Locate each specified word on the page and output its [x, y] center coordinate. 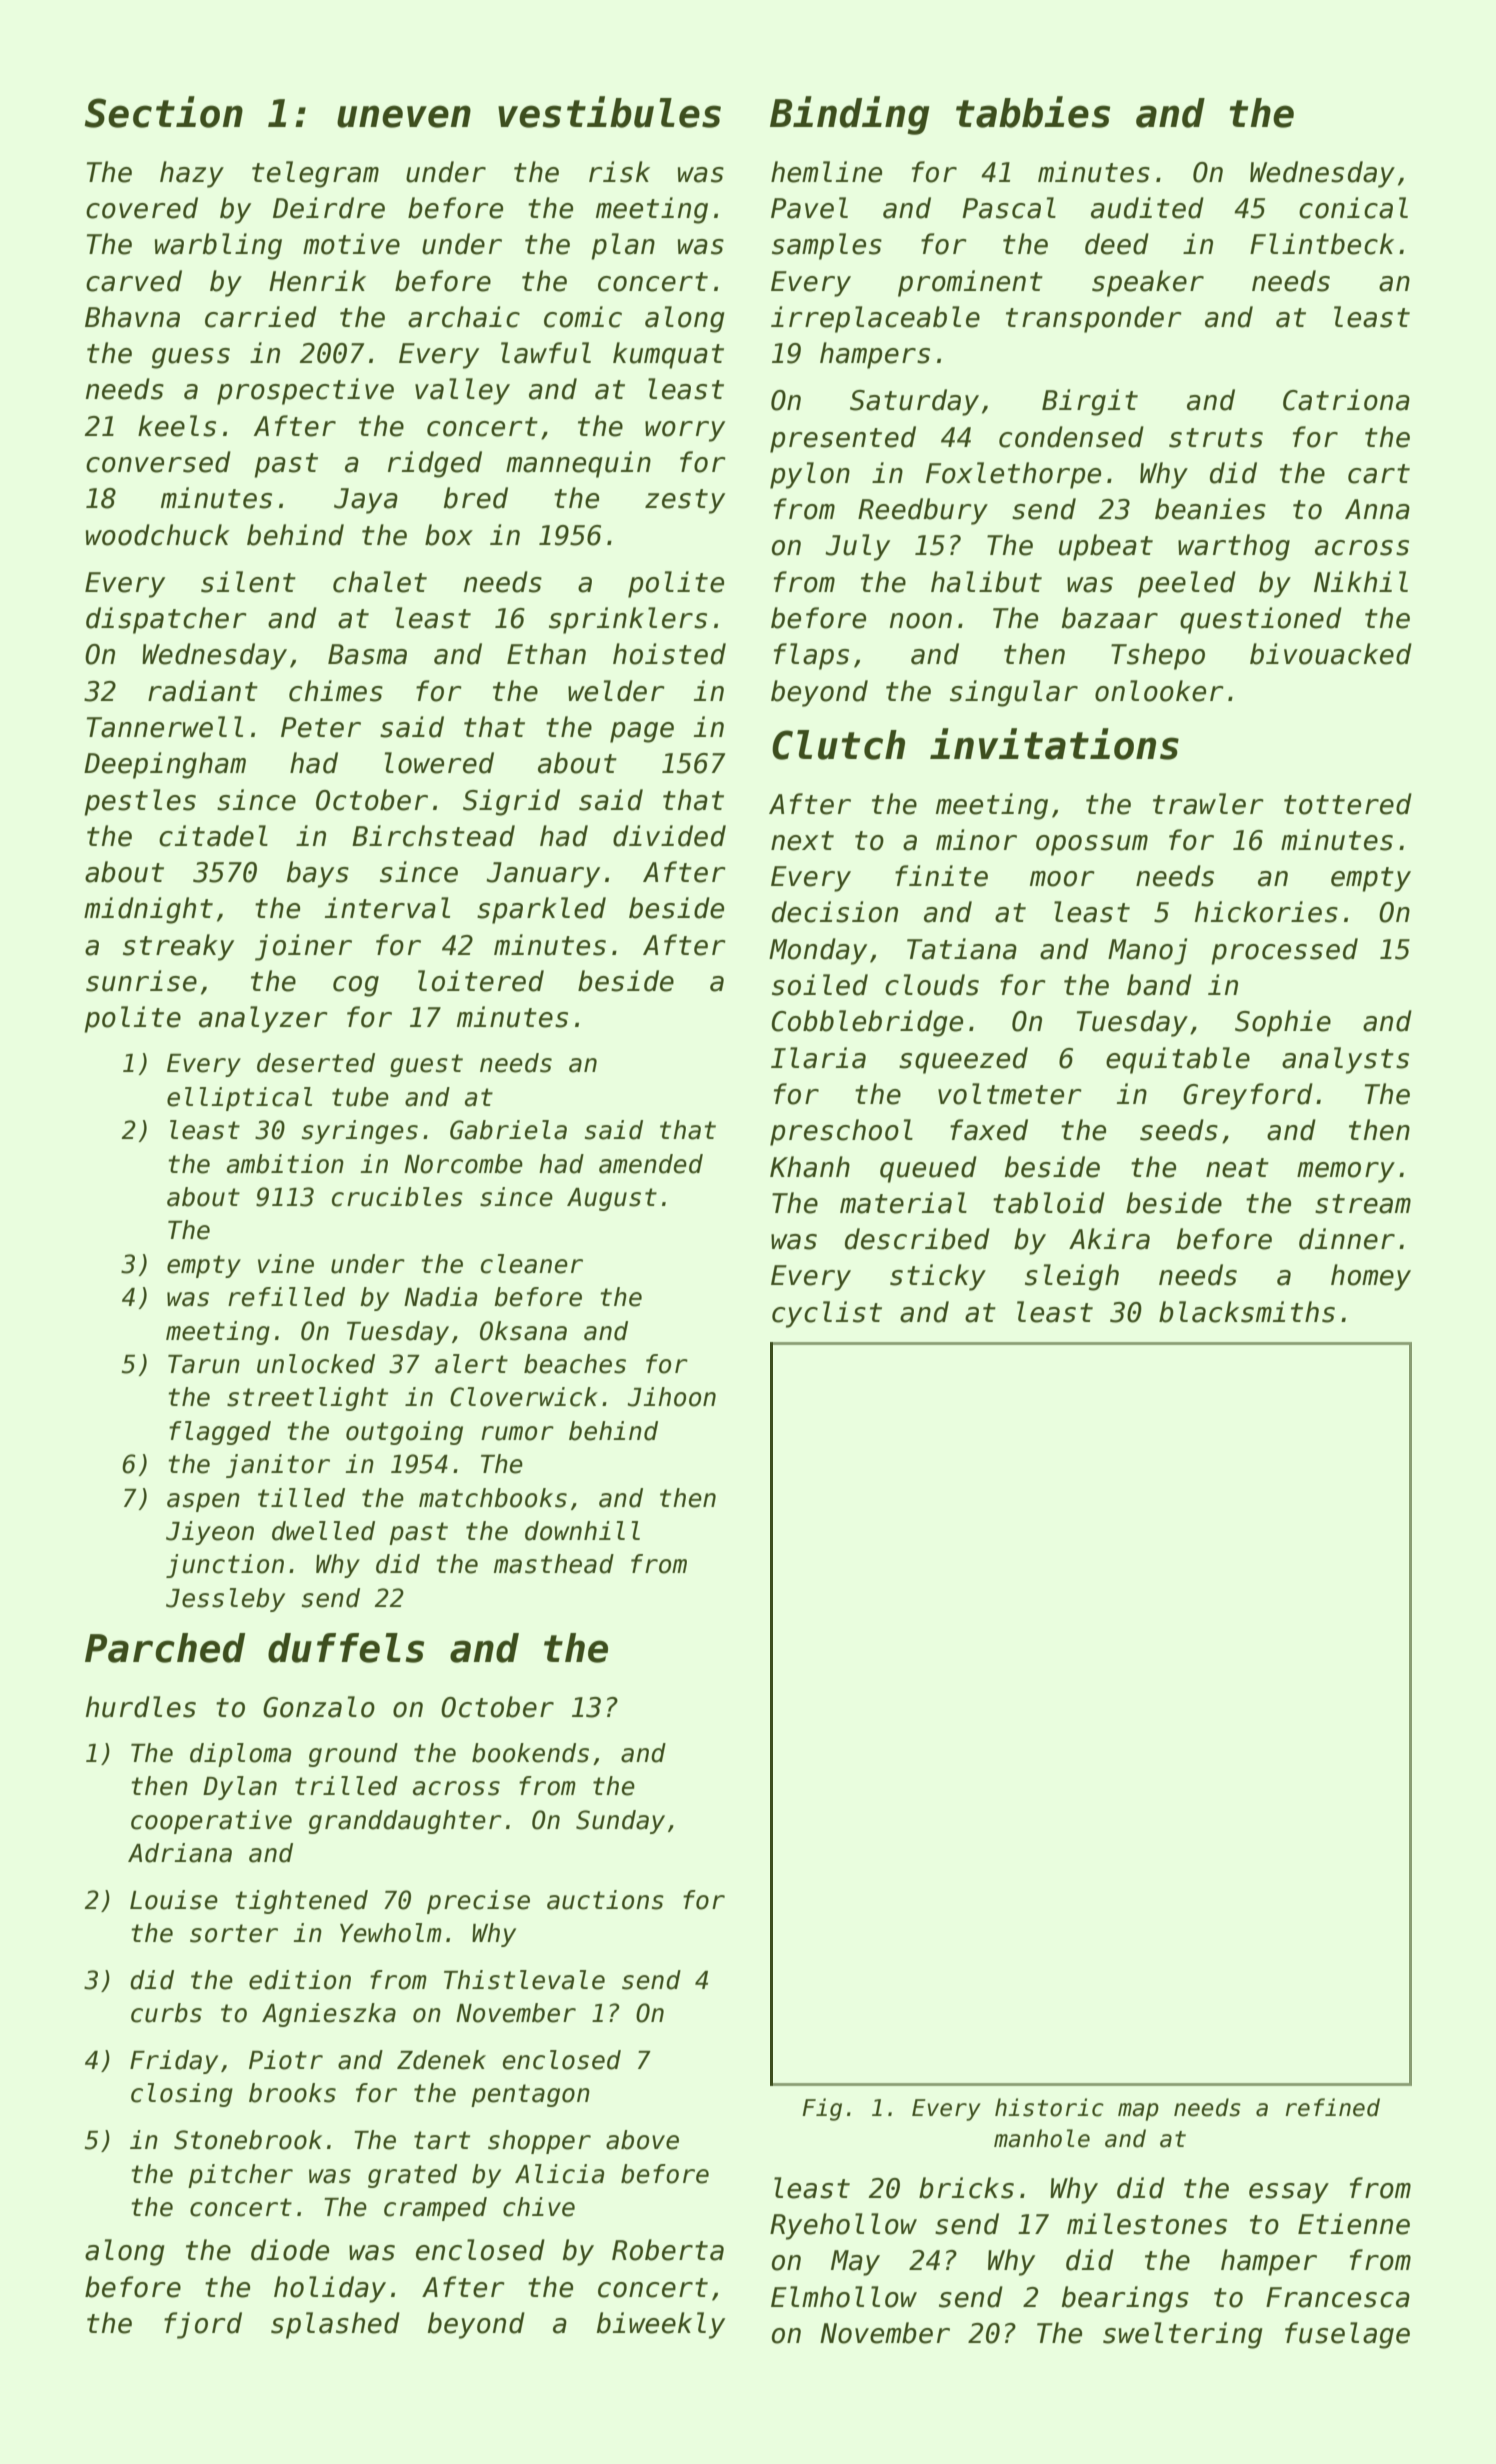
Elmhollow [844, 2297]
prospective [305, 391]
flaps [811, 656]
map [1138, 2112]
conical [1353, 208]
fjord [203, 2325]
